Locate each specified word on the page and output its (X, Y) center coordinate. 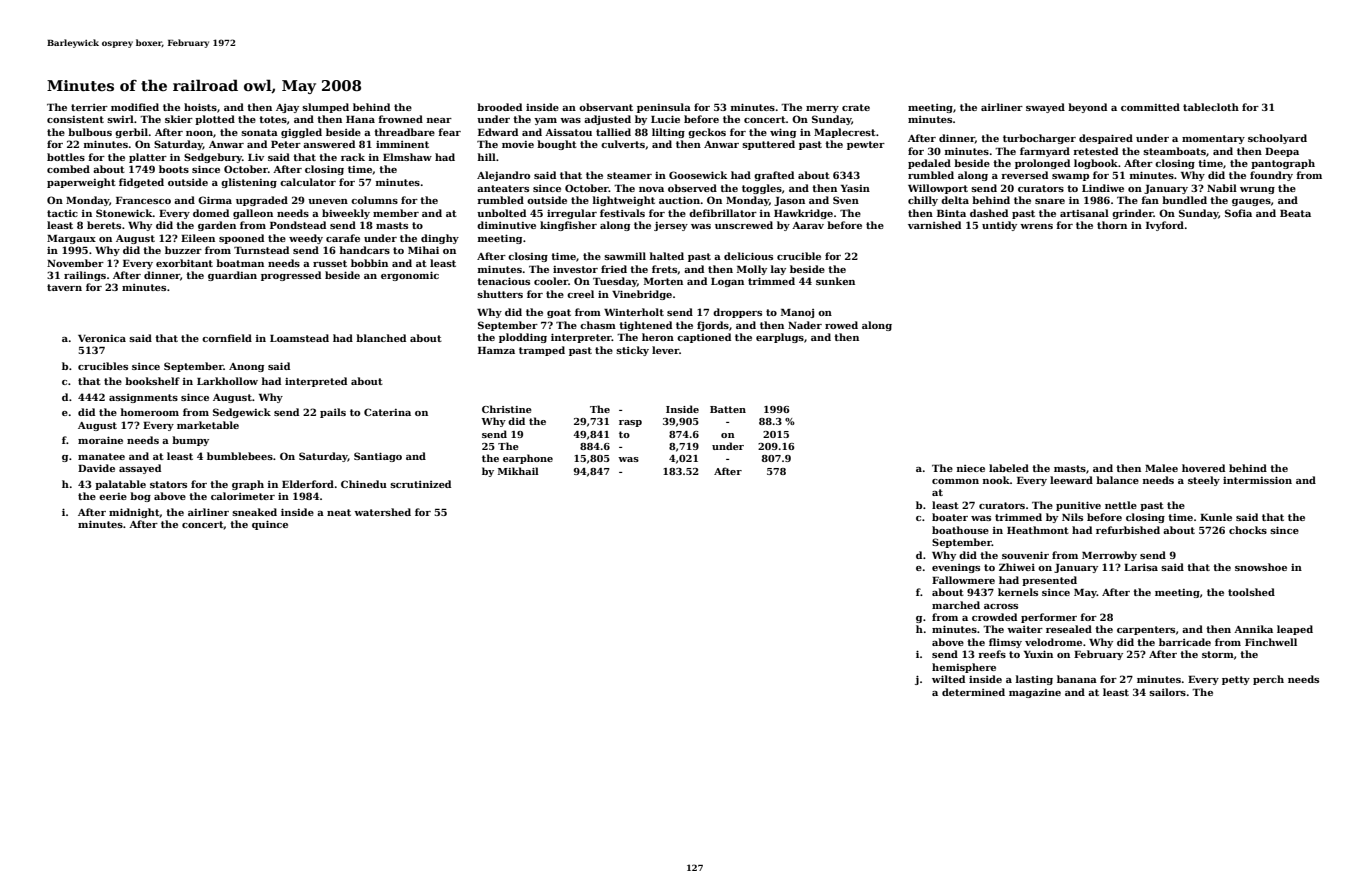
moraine (100, 440)
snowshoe (1261, 567)
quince (270, 525)
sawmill (625, 256)
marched (956, 605)
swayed (1045, 108)
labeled (1009, 468)
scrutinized (420, 484)
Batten (728, 409)
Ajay (287, 108)
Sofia (1238, 213)
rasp (630, 423)
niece (971, 468)
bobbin (369, 263)
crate (856, 107)
